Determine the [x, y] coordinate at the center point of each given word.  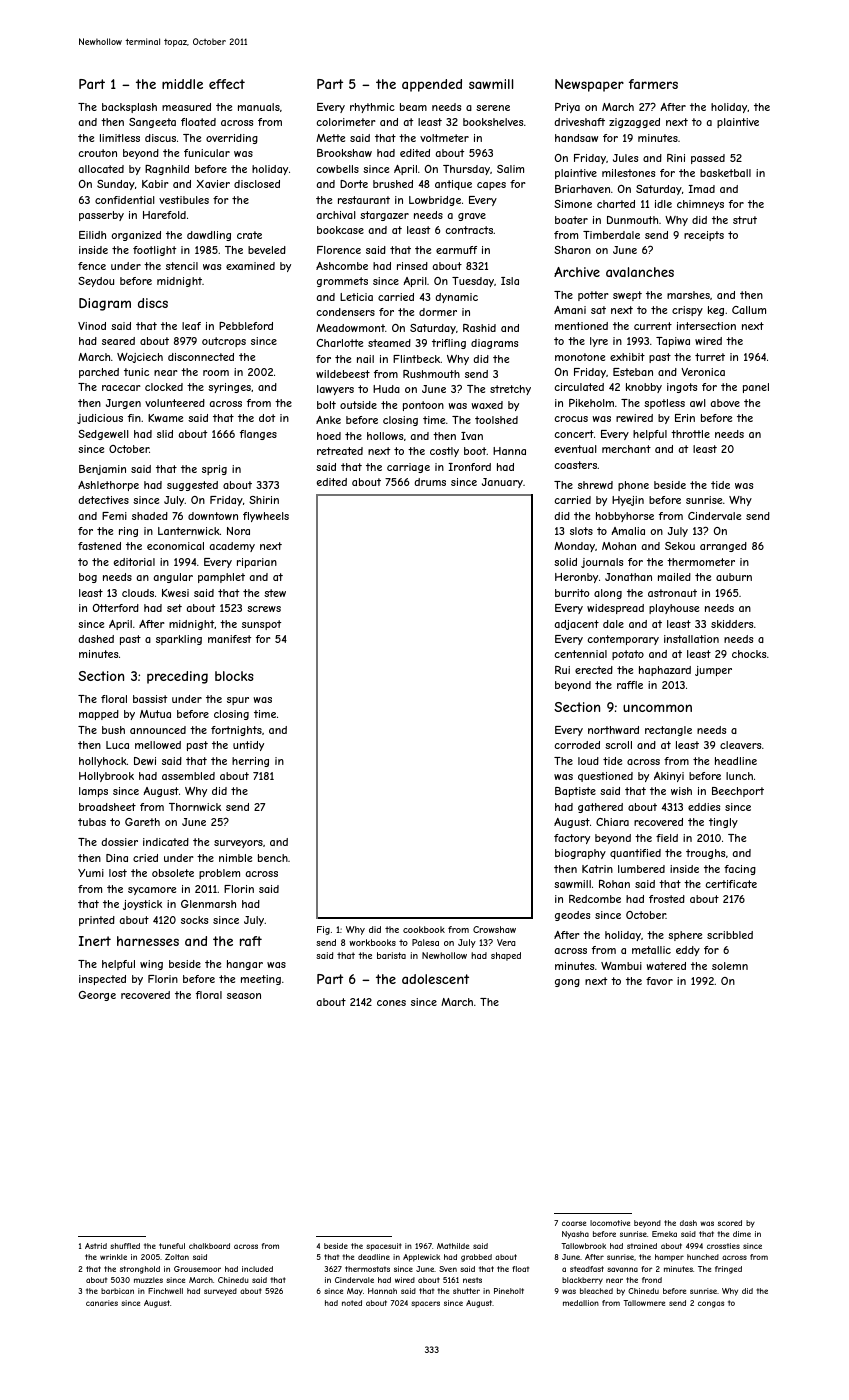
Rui [562, 670]
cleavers [740, 745]
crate [249, 235]
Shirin [264, 500]
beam [413, 107]
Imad [702, 189]
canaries [102, 1303]
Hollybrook [106, 777]
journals [602, 563]
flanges [258, 435]
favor [659, 981]
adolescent [435, 979]
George [97, 996]
